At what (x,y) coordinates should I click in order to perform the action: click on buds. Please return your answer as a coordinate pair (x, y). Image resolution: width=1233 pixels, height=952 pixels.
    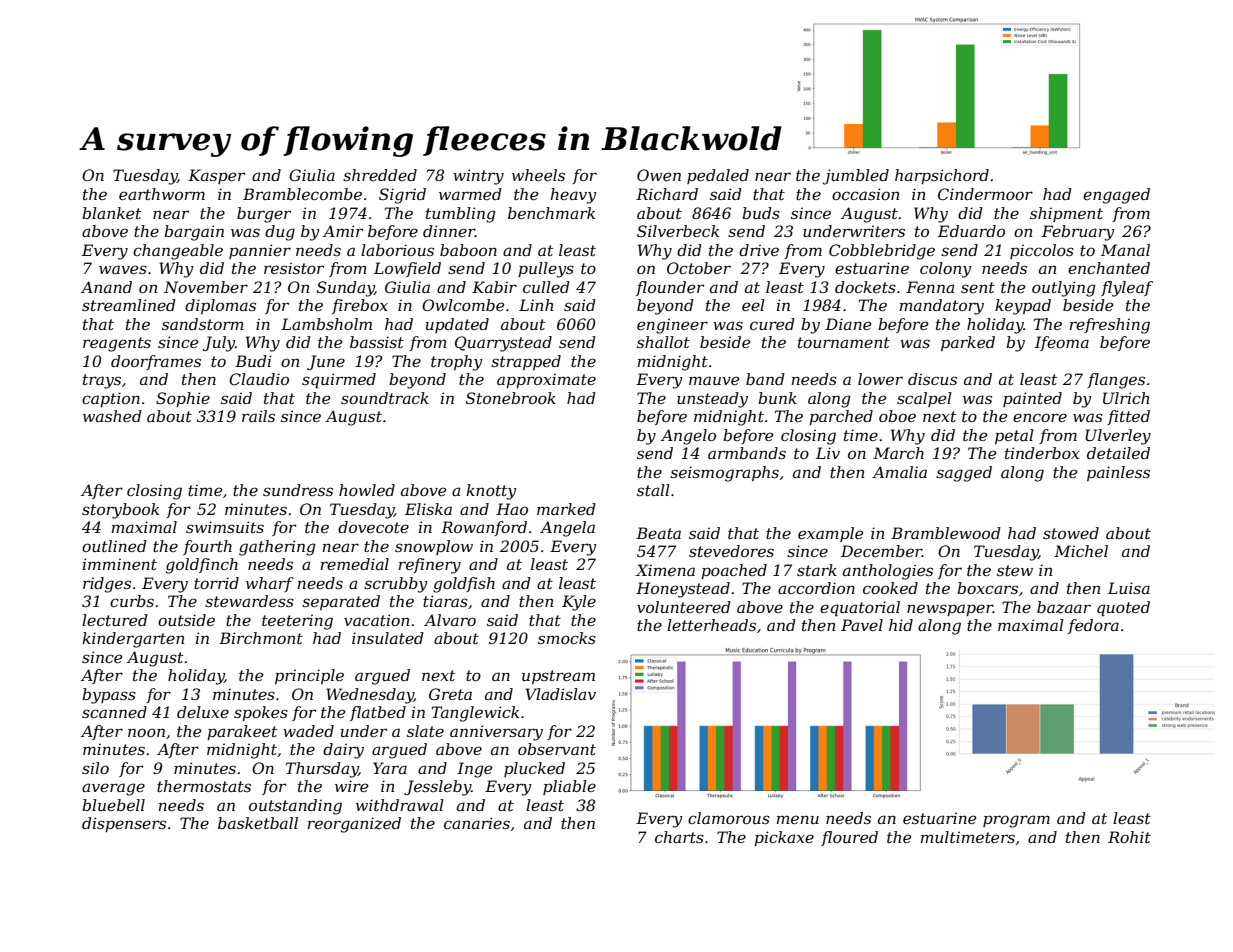
    Looking at the image, I should click on (761, 213).
